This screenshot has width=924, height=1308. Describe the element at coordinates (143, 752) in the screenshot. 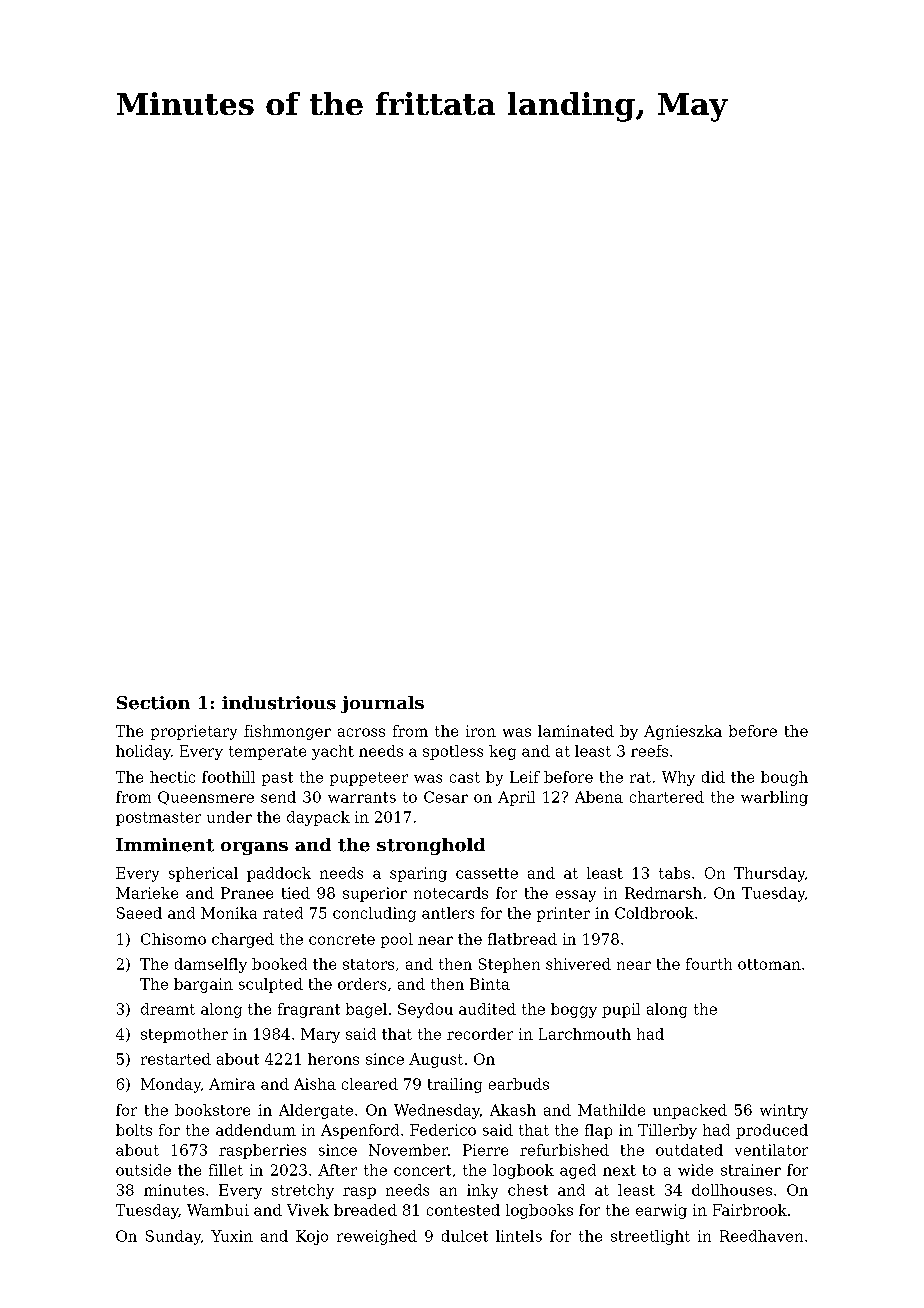

I see `holiday` at that location.
